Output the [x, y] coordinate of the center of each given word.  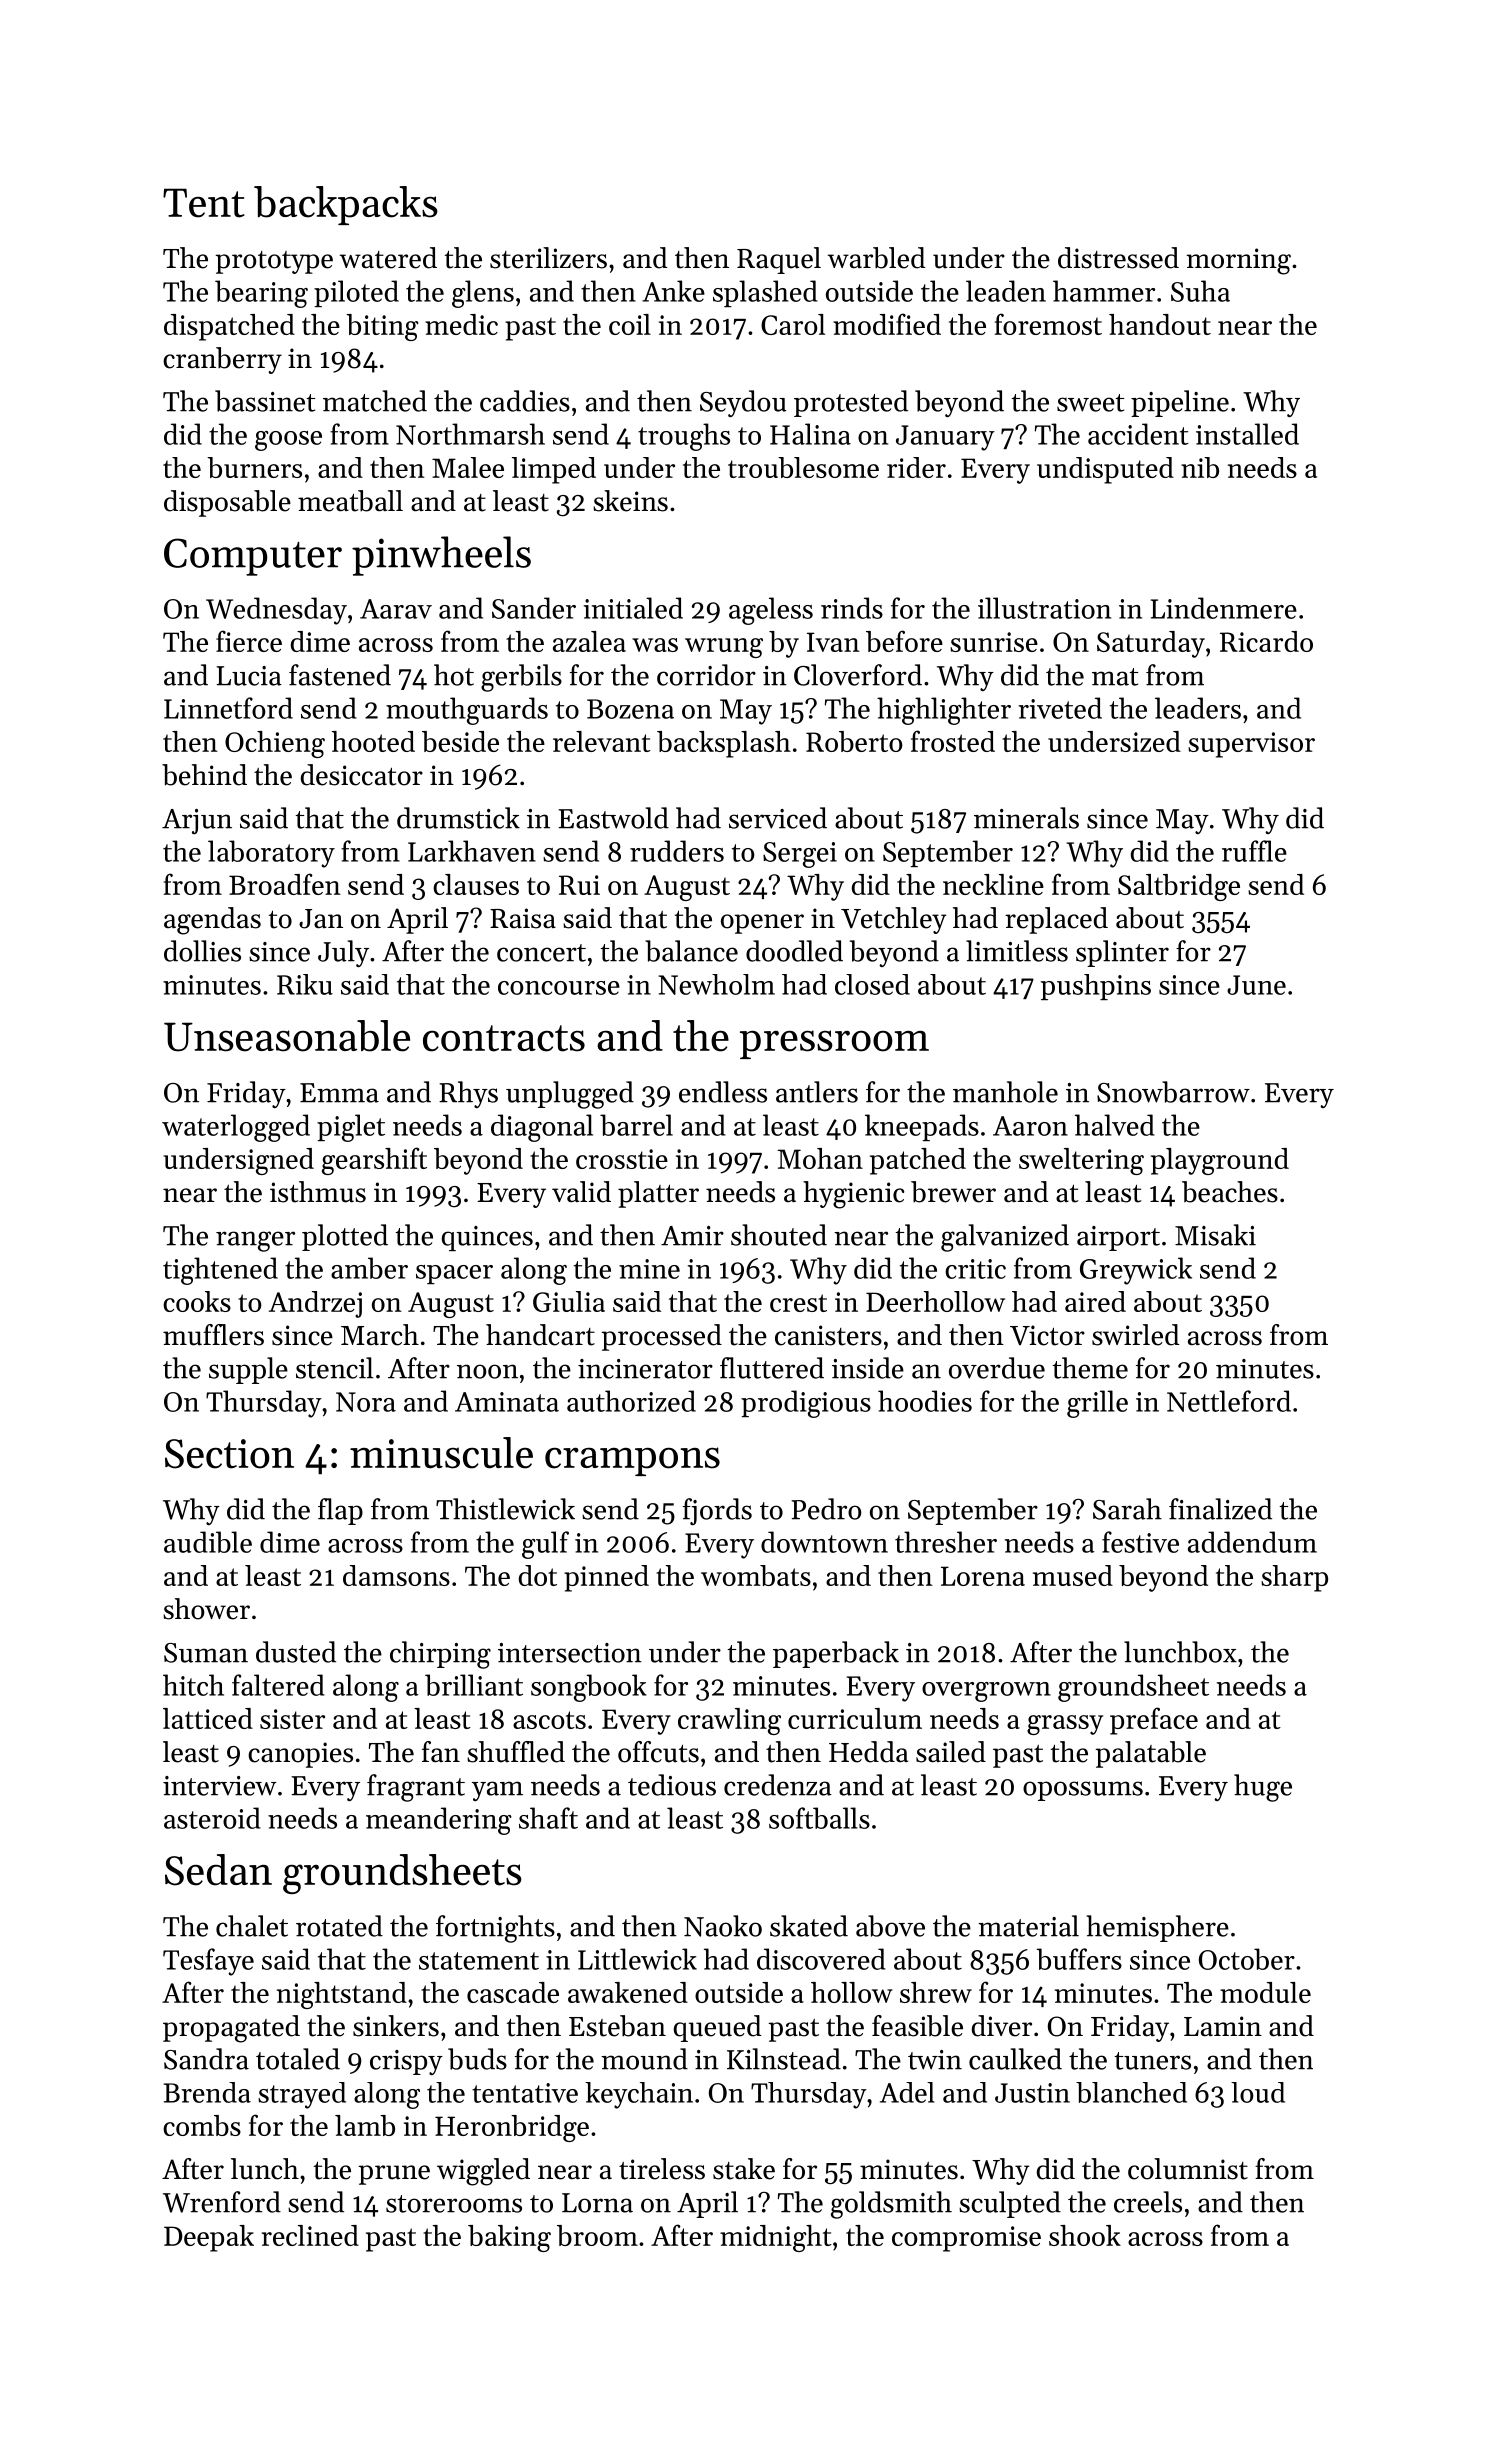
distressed [1118, 258]
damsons [396, 1575]
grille [1097, 1404]
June [1256, 985]
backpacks [346, 205]
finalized [1220, 1509]
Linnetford [228, 708]
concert [541, 953]
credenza [778, 1785]
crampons [632, 1461]
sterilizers [548, 258]
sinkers [396, 2026]
